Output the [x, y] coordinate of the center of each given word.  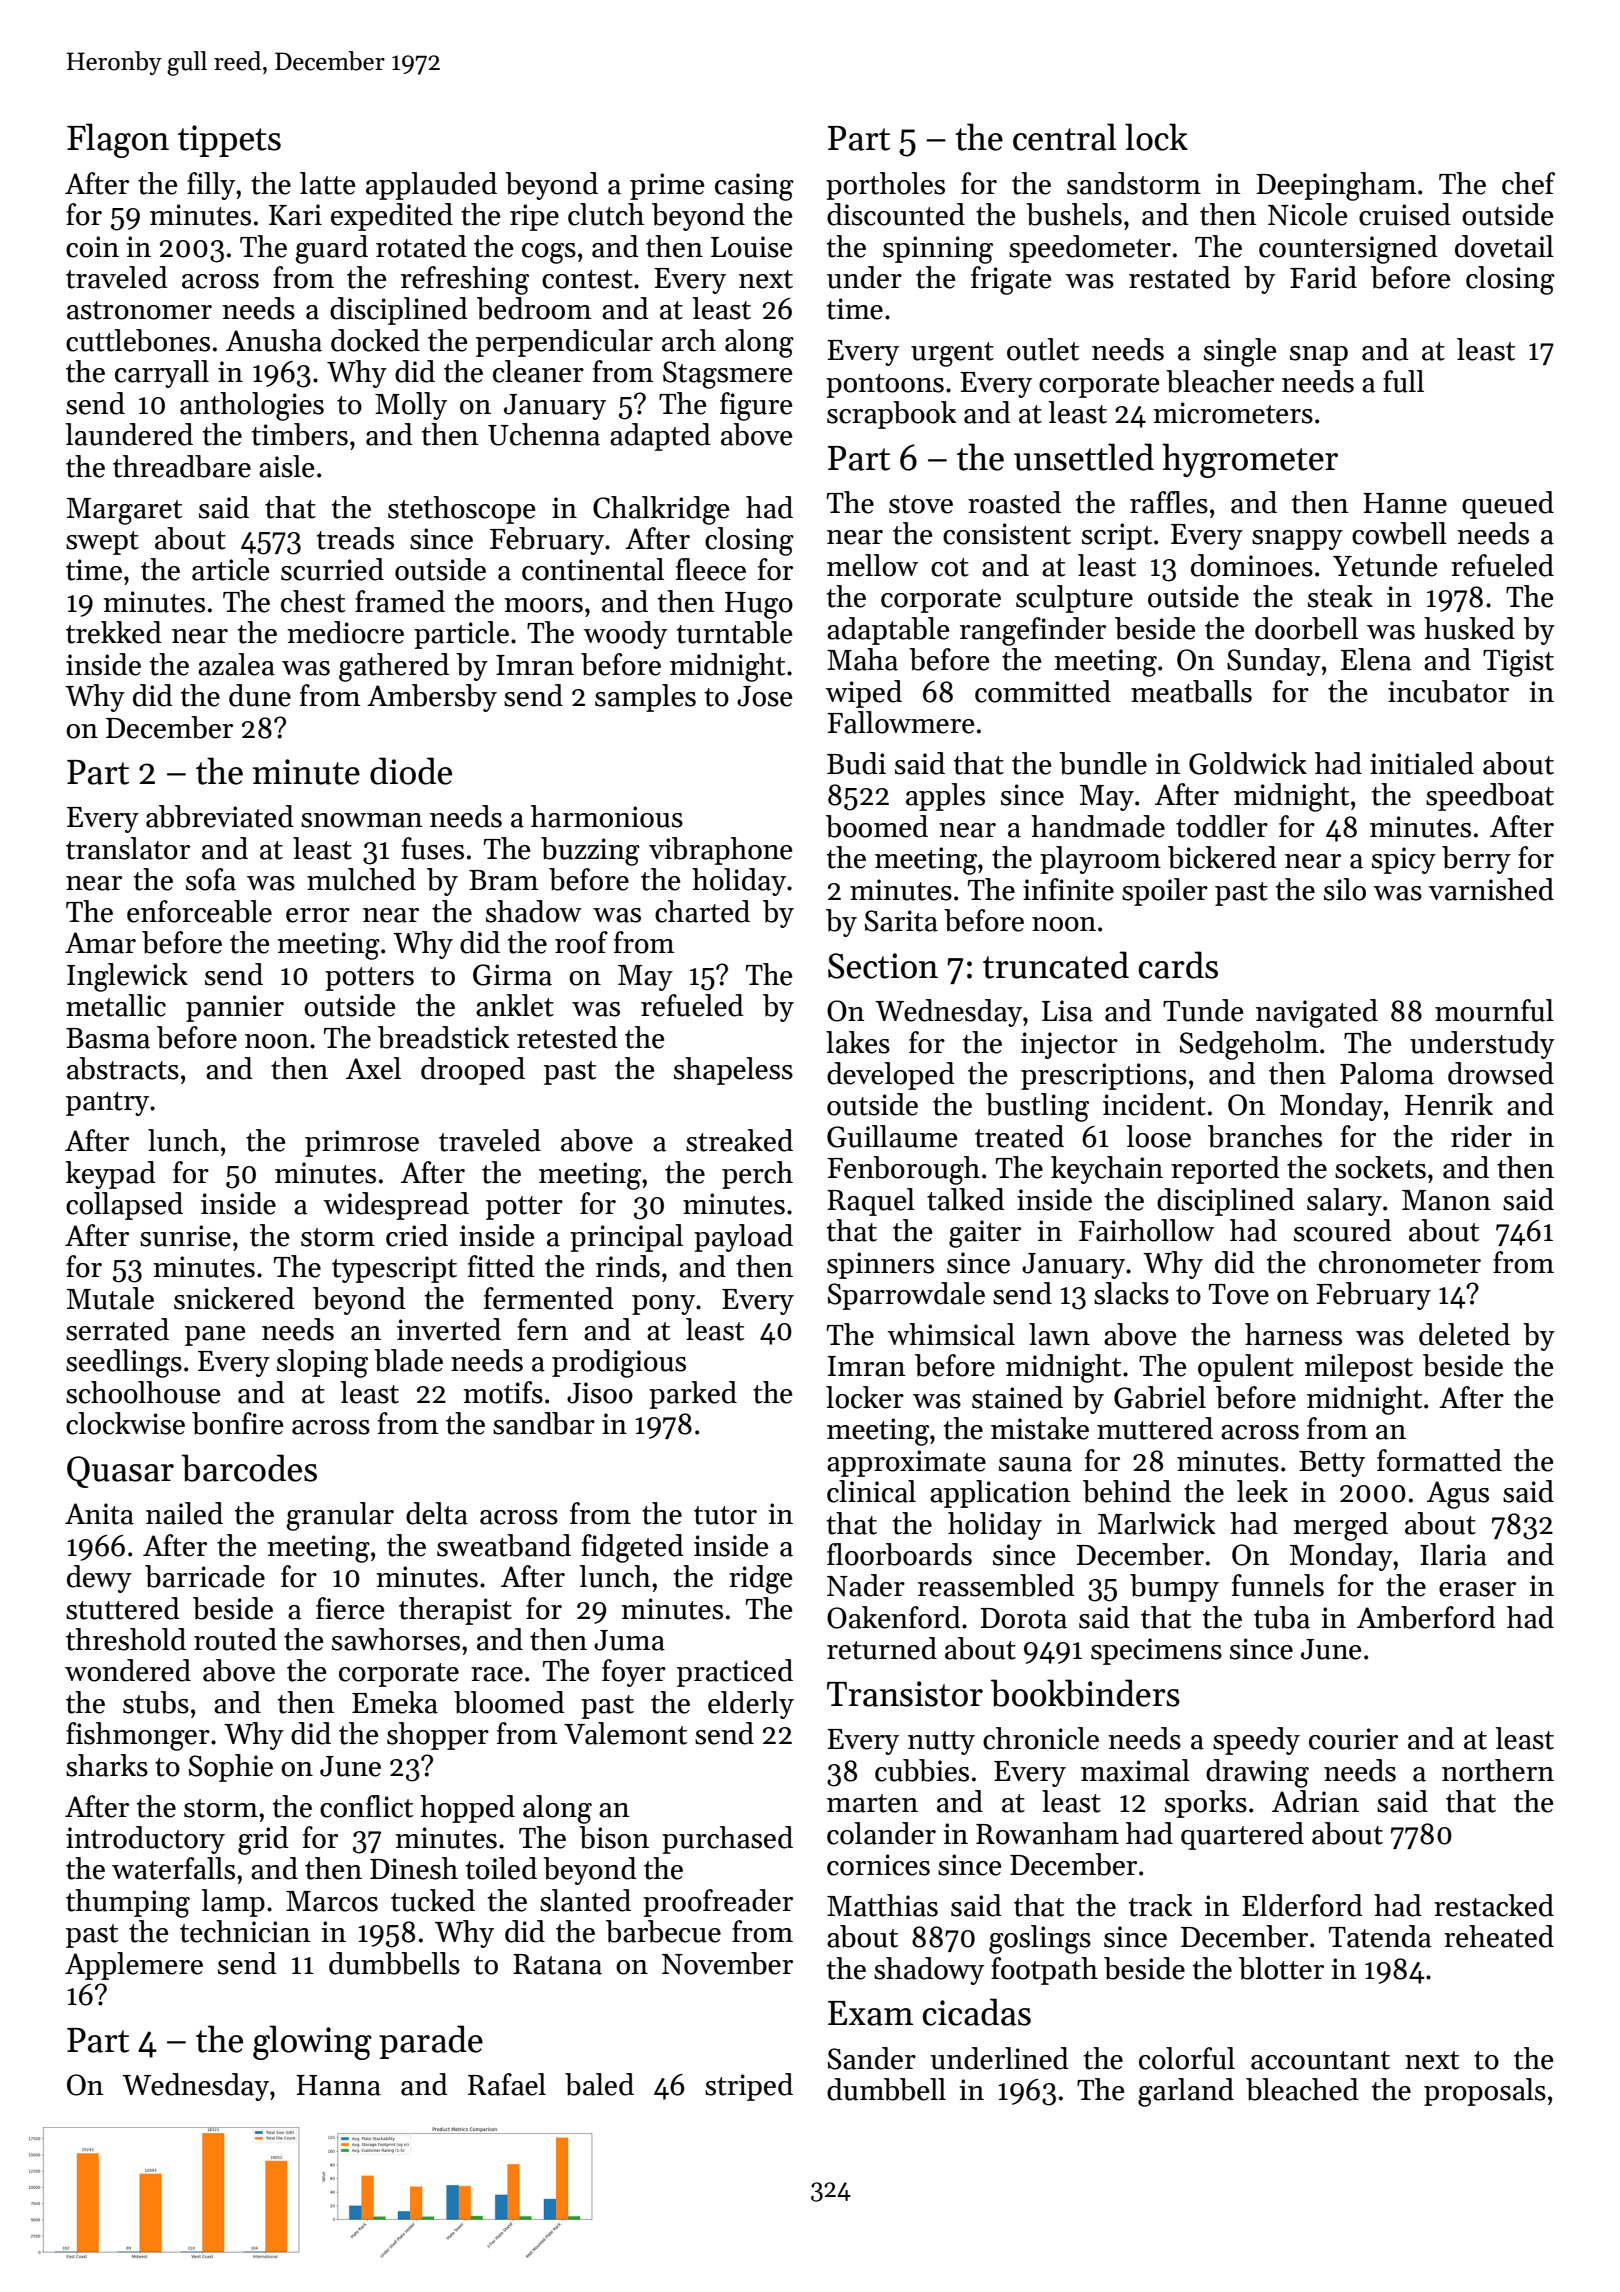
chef [1528, 183]
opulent [1246, 1368]
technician [245, 1931]
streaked [739, 1140]
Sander [872, 2058]
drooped [473, 1071]
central [1064, 137]
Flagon [118, 140]
